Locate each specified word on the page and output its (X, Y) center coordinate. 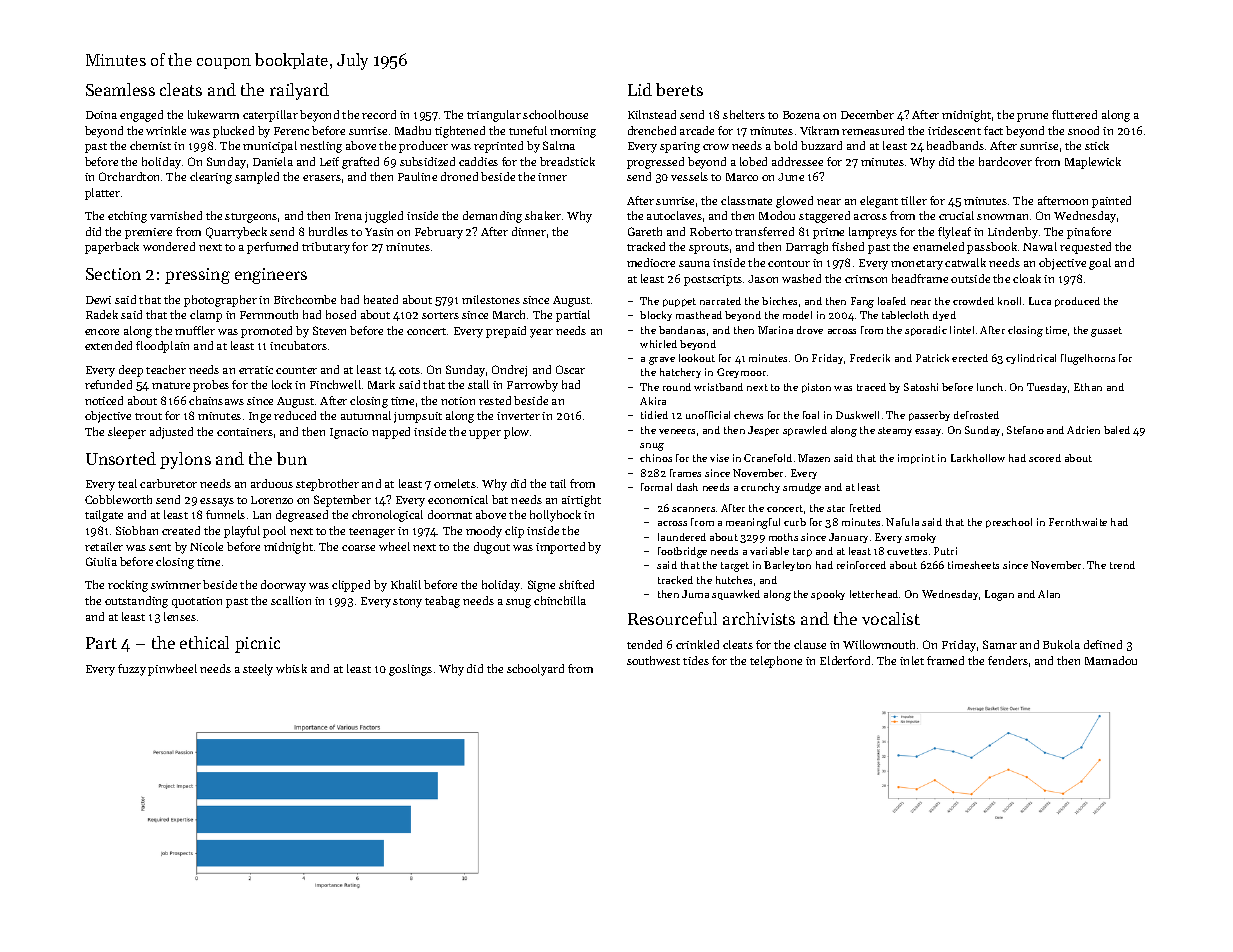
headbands (955, 145)
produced (1077, 302)
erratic (256, 370)
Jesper (763, 431)
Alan (1049, 594)
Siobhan (137, 530)
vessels (689, 176)
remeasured (873, 130)
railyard (299, 91)
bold (785, 145)
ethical (204, 642)
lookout (697, 358)
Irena (348, 216)
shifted (576, 584)
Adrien (1083, 430)
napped (391, 433)
